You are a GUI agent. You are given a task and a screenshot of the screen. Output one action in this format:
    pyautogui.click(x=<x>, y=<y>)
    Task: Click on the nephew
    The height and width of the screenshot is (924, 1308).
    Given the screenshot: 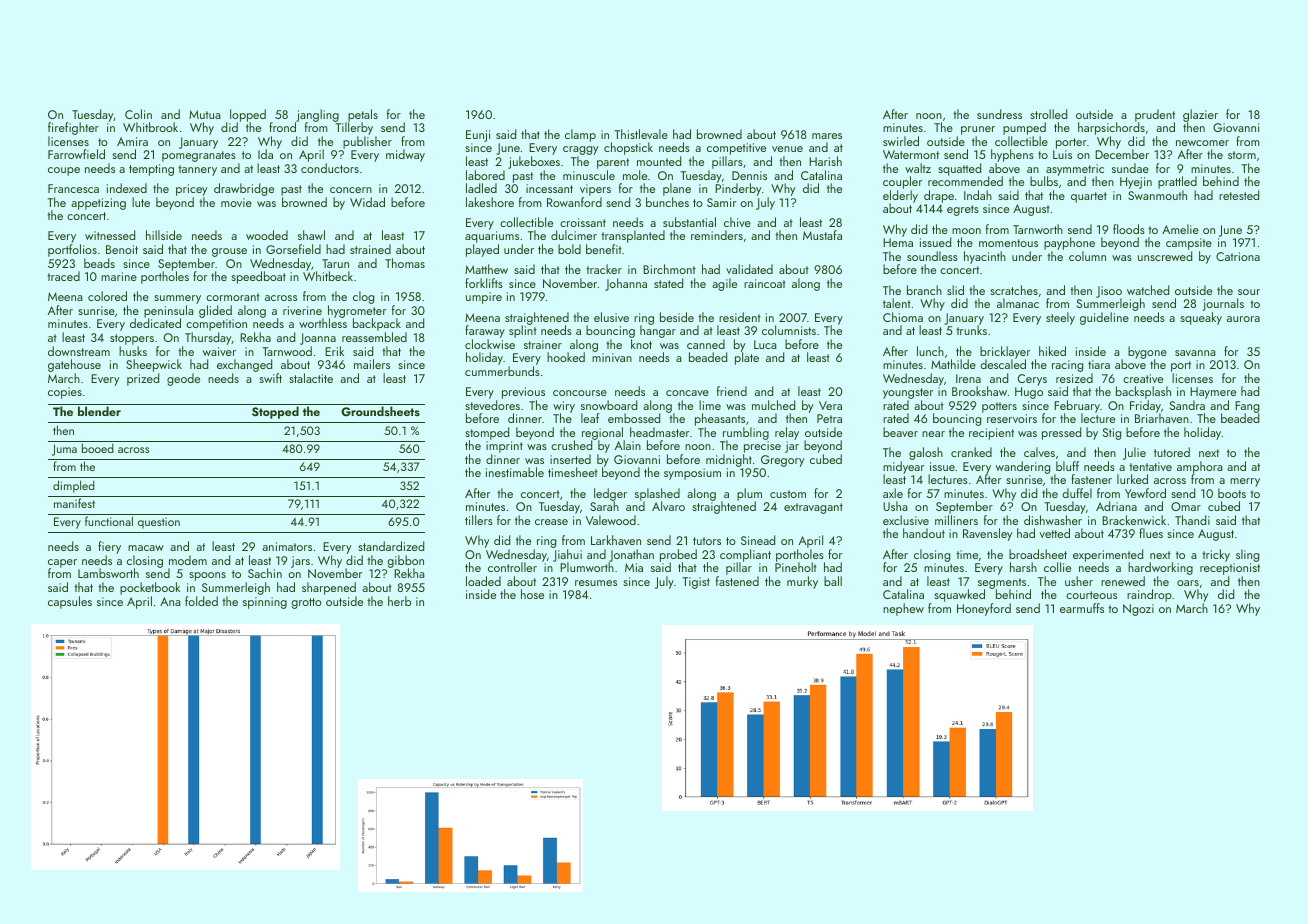 What is the action you would take?
    pyautogui.click(x=903, y=609)
